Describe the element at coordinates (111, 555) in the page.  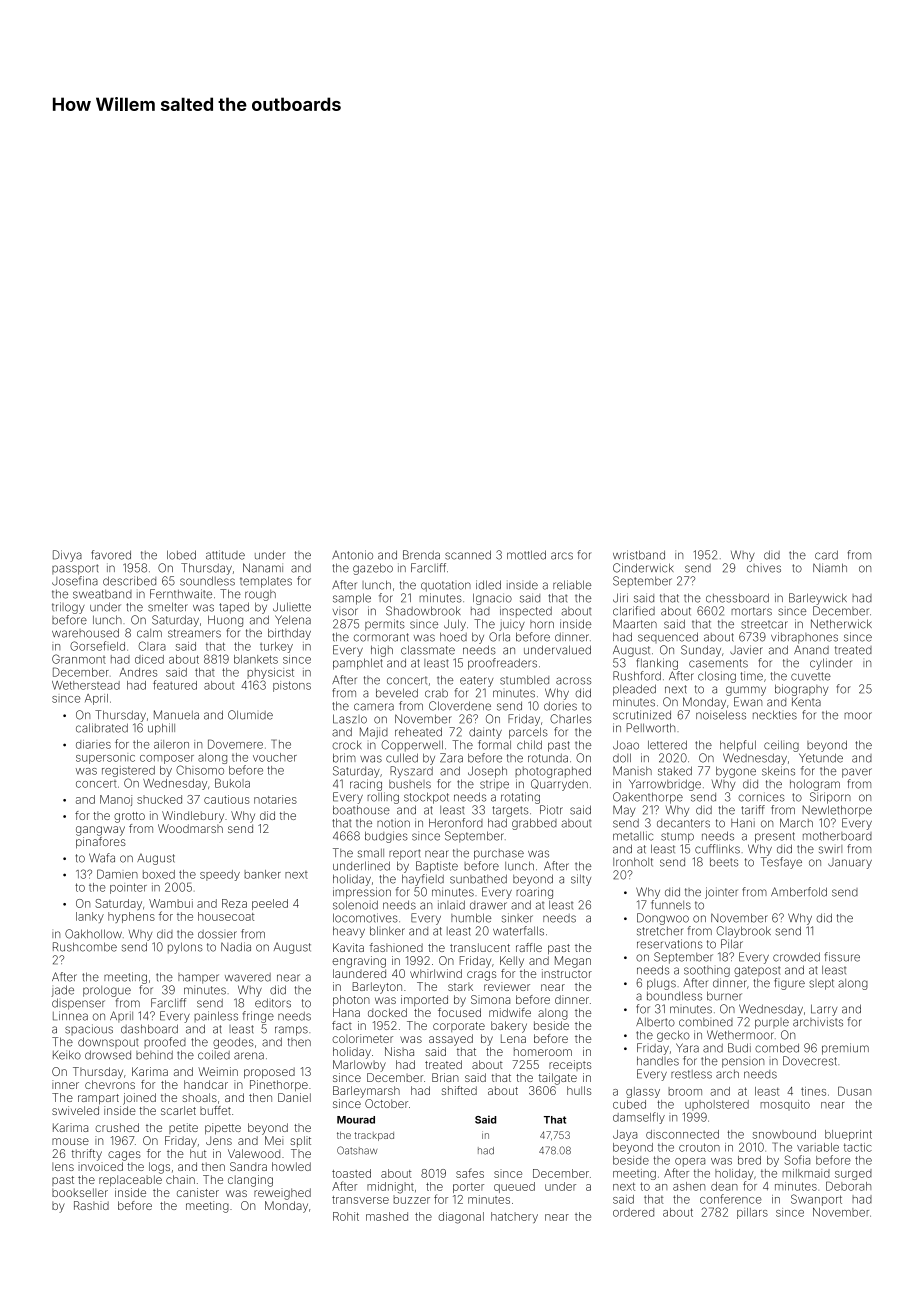
I see `favored` at that location.
